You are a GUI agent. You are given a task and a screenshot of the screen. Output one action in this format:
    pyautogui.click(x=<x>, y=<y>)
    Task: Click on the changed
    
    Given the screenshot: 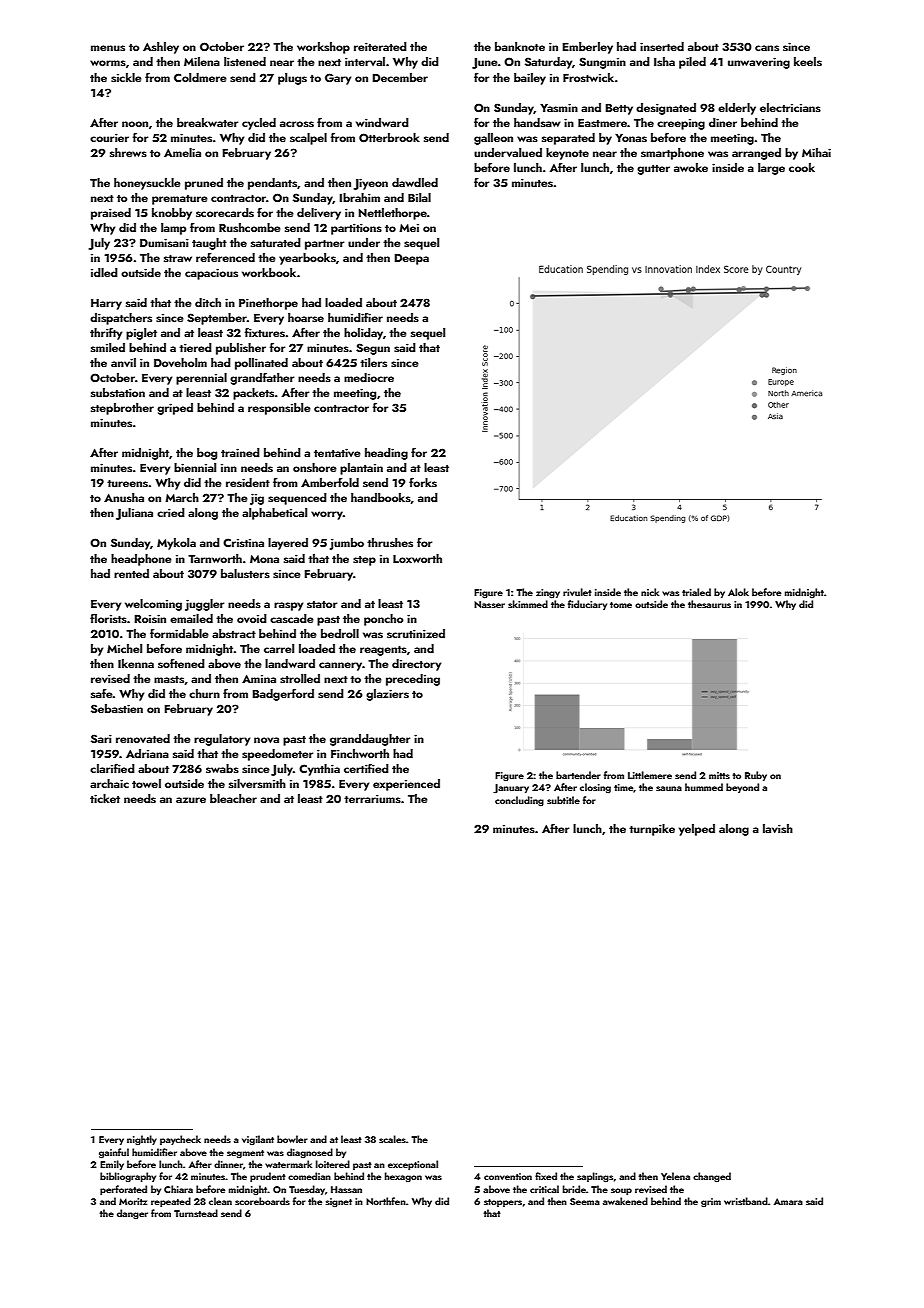 What is the action you would take?
    pyautogui.click(x=712, y=1177)
